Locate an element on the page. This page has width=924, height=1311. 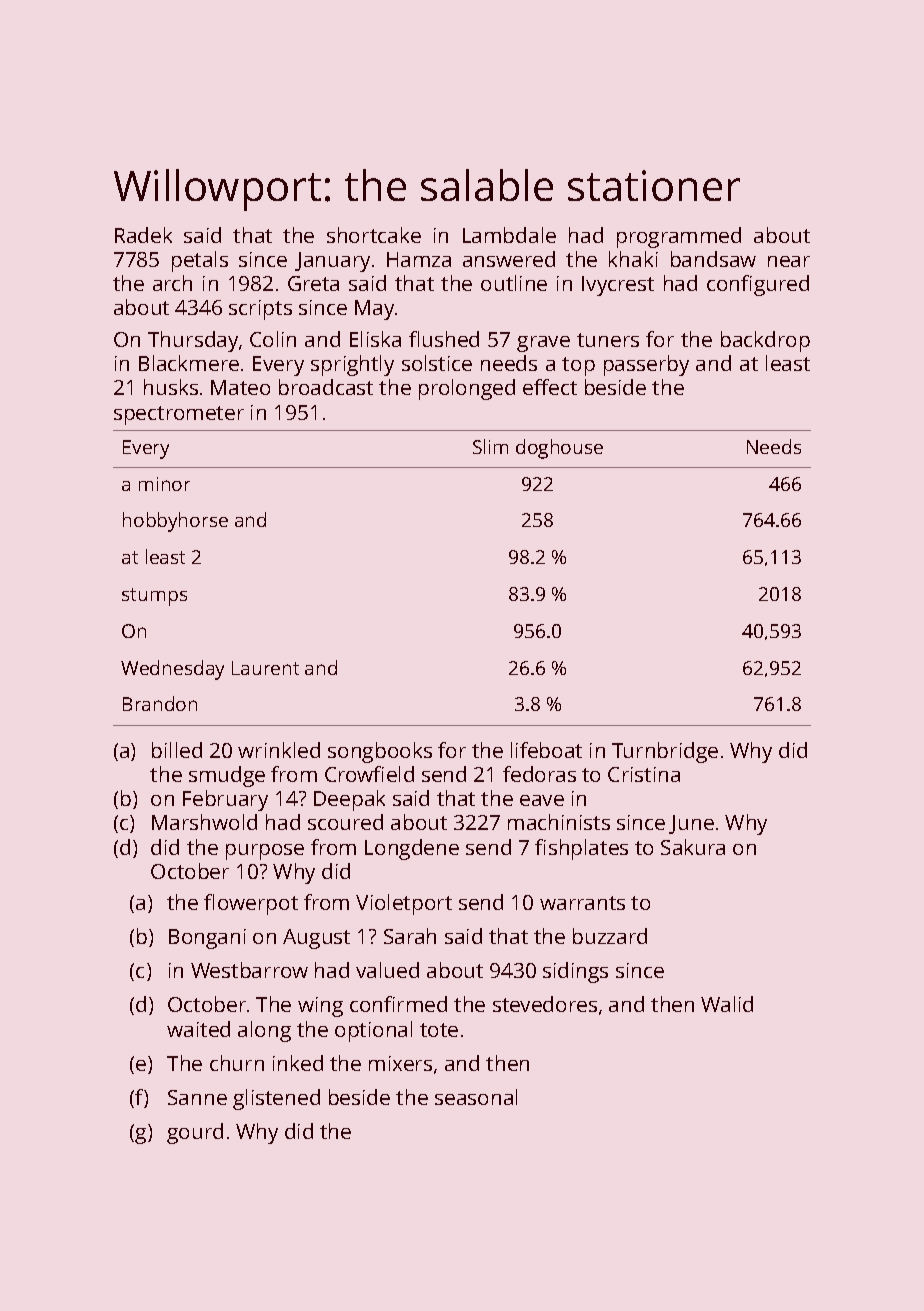
songbooks is located at coordinates (380, 752).
